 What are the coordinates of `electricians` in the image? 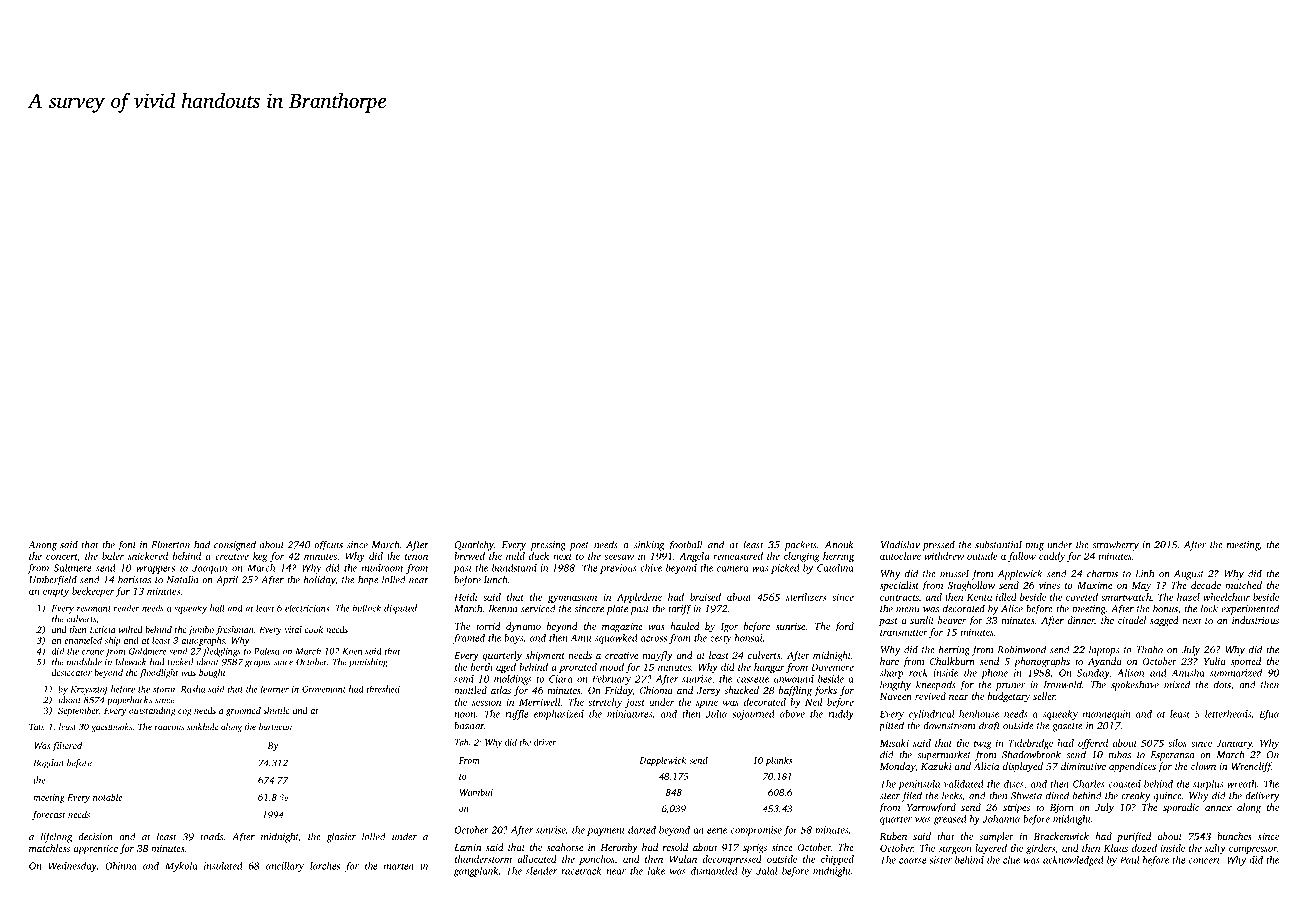 It's located at (307, 608).
